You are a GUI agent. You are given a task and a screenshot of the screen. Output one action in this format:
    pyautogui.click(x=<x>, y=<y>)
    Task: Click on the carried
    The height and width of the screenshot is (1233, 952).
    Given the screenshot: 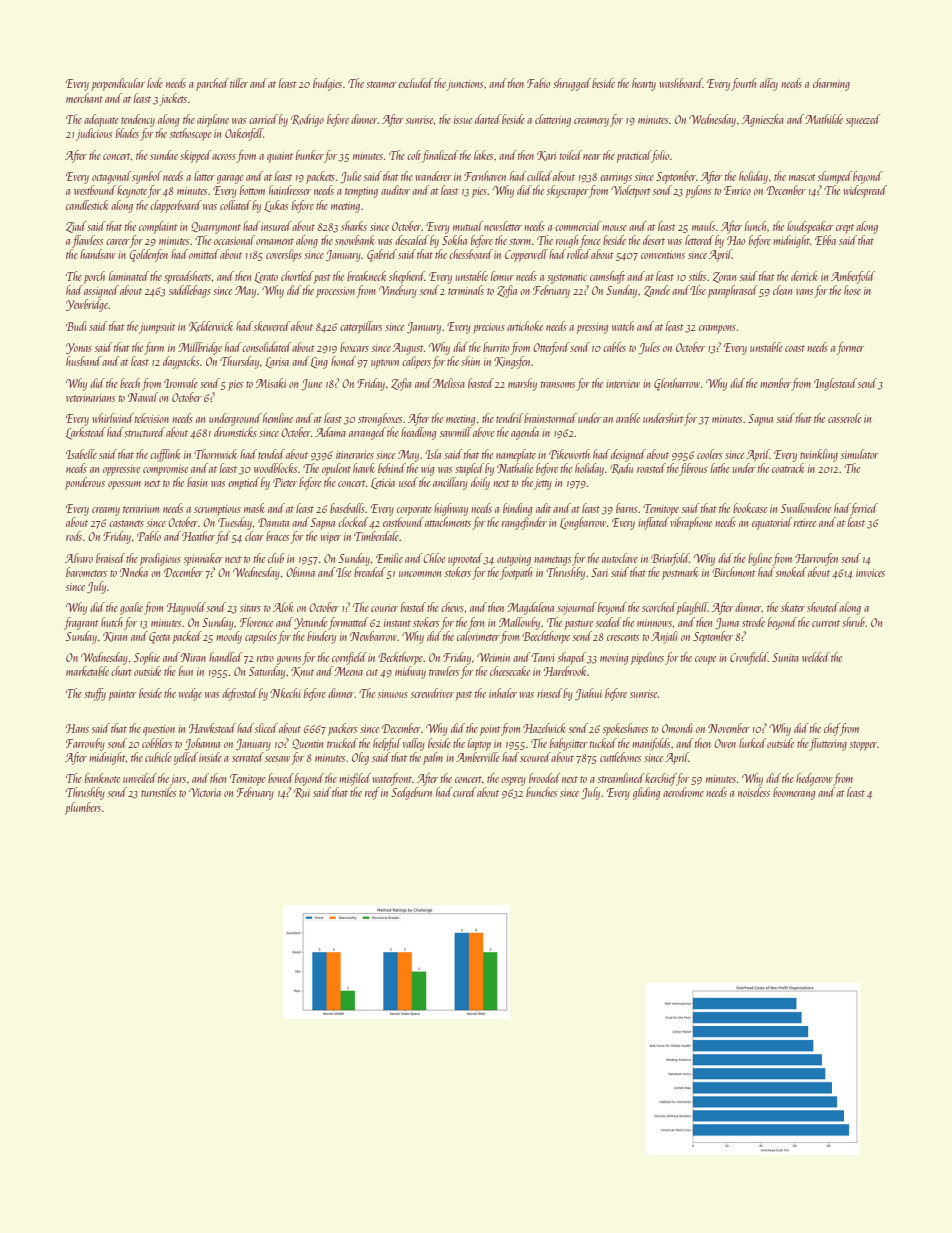 What is the action you would take?
    pyautogui.click(x=263, y=119)
